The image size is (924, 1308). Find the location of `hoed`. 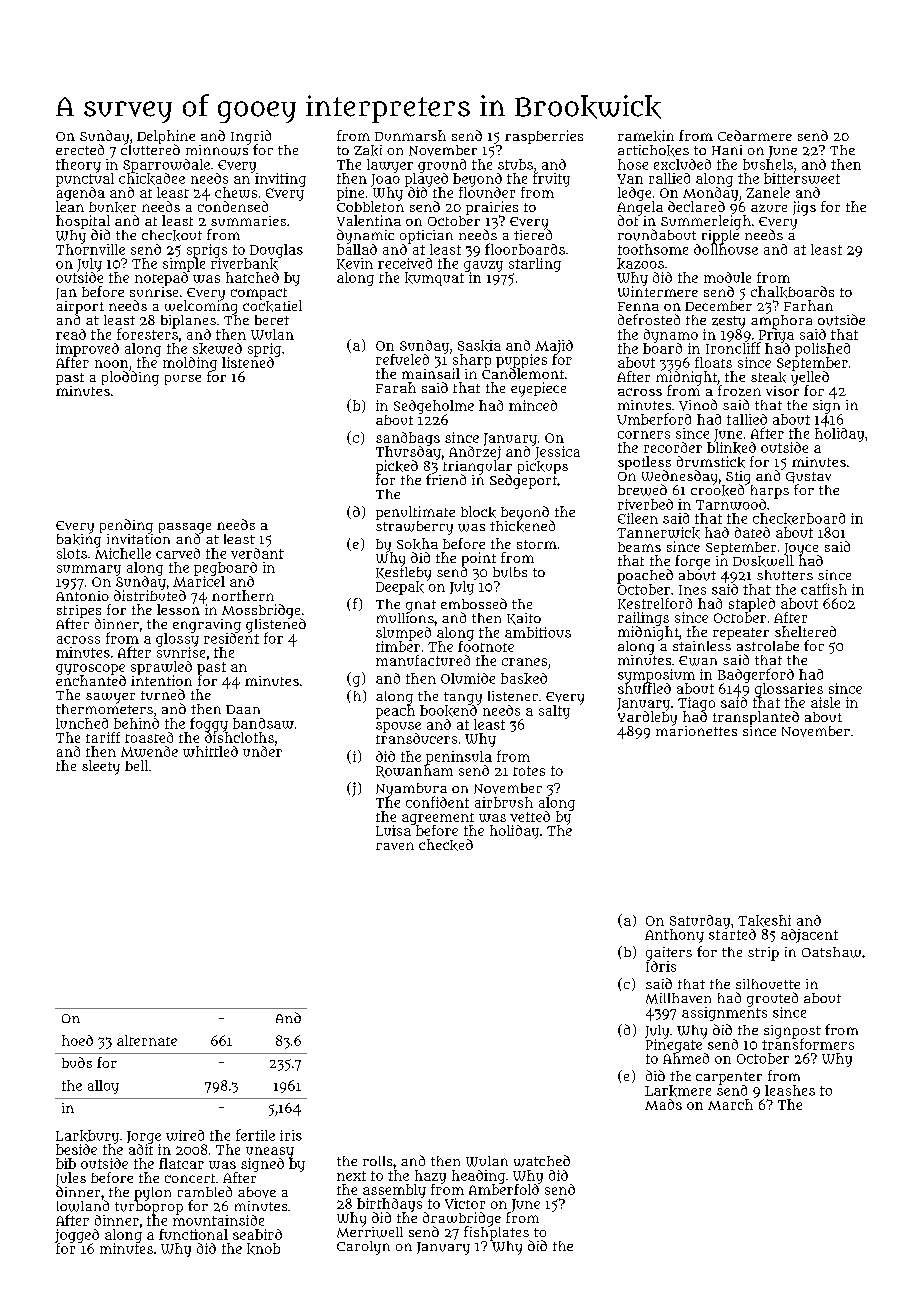

hoed is located at coordinates (77, 1040).
